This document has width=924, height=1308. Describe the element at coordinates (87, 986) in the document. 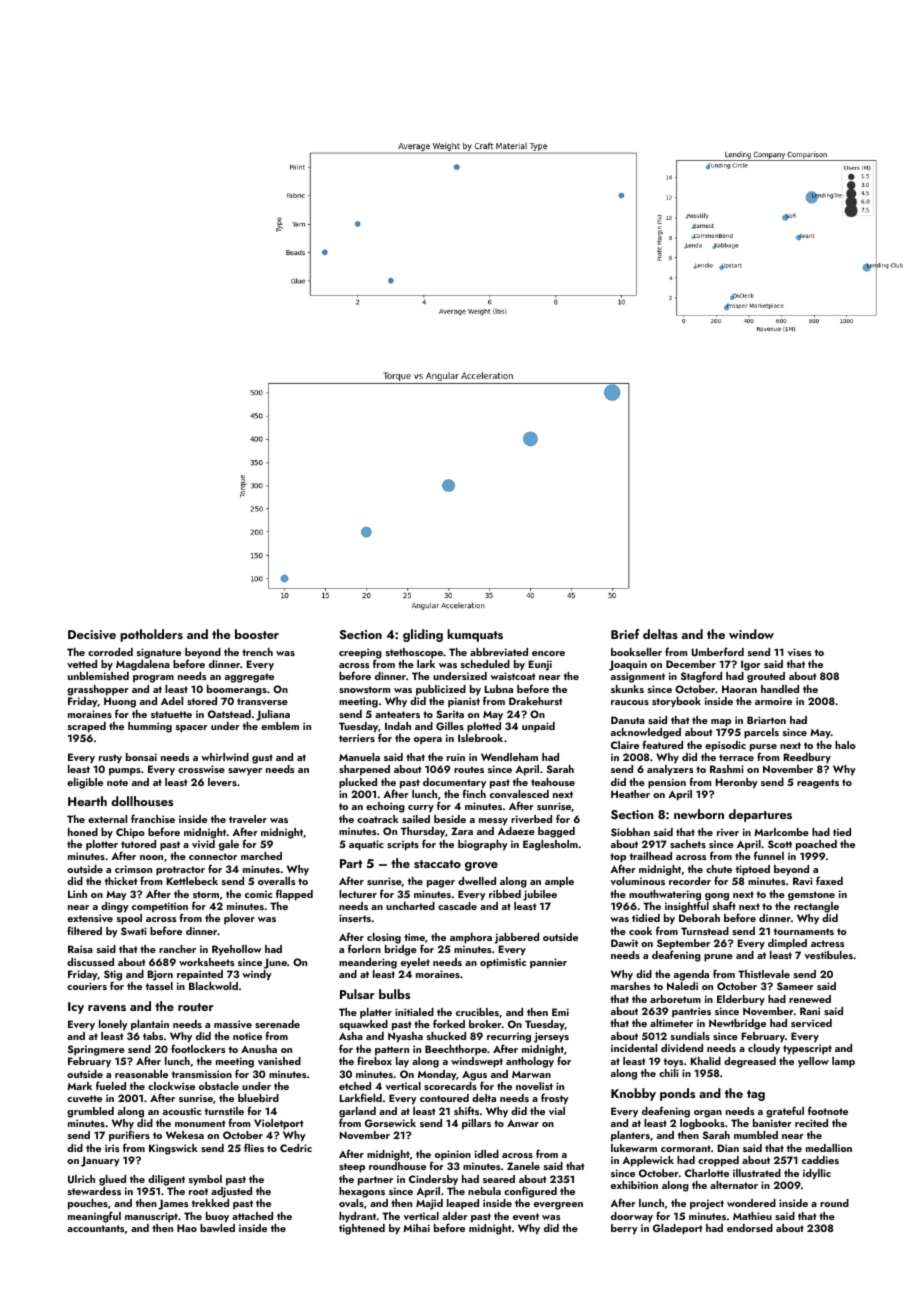

I see `couriers` at that location.
